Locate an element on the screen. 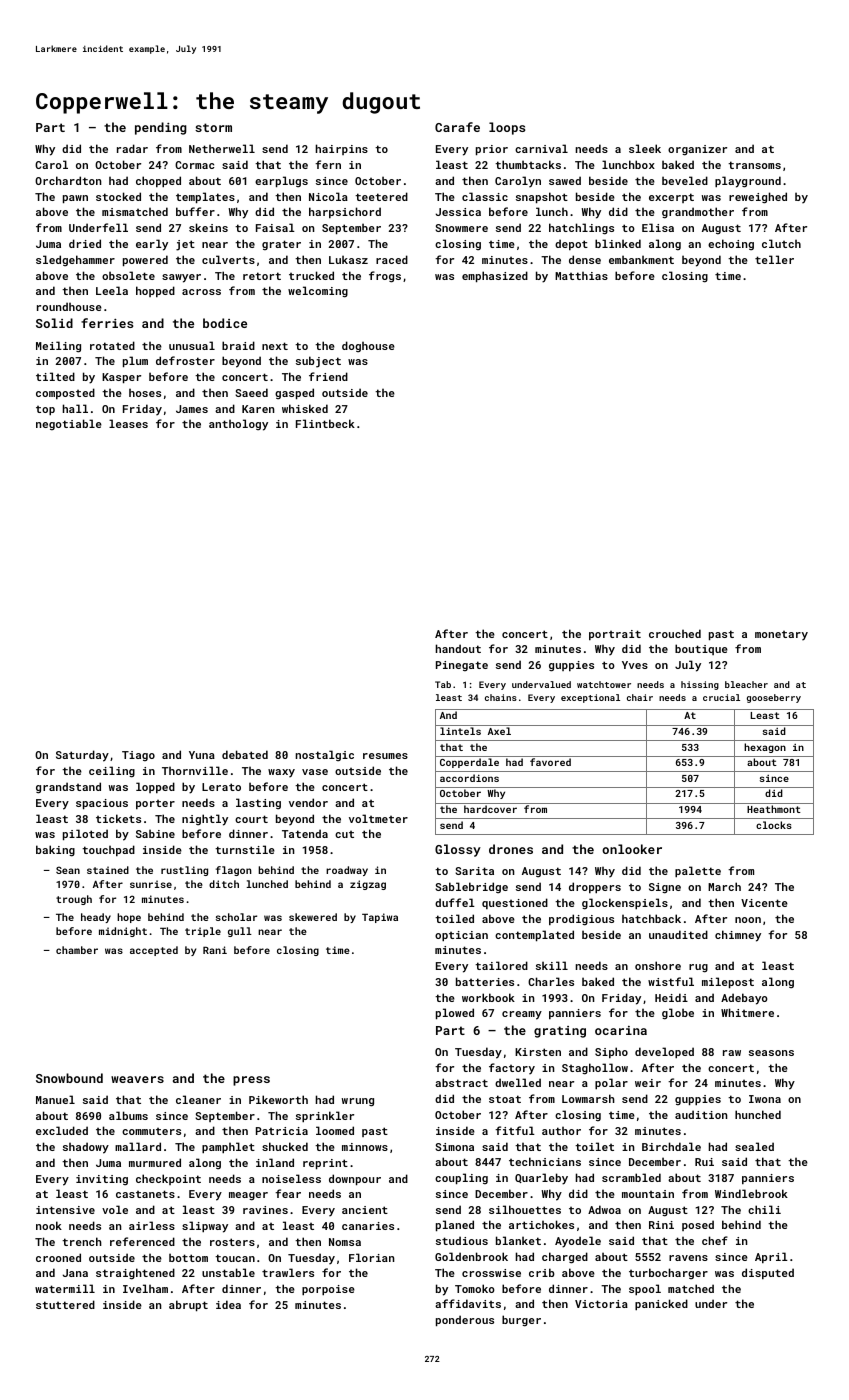 The image size is (849, 1400). trough is located at coordinates (74, 900).
